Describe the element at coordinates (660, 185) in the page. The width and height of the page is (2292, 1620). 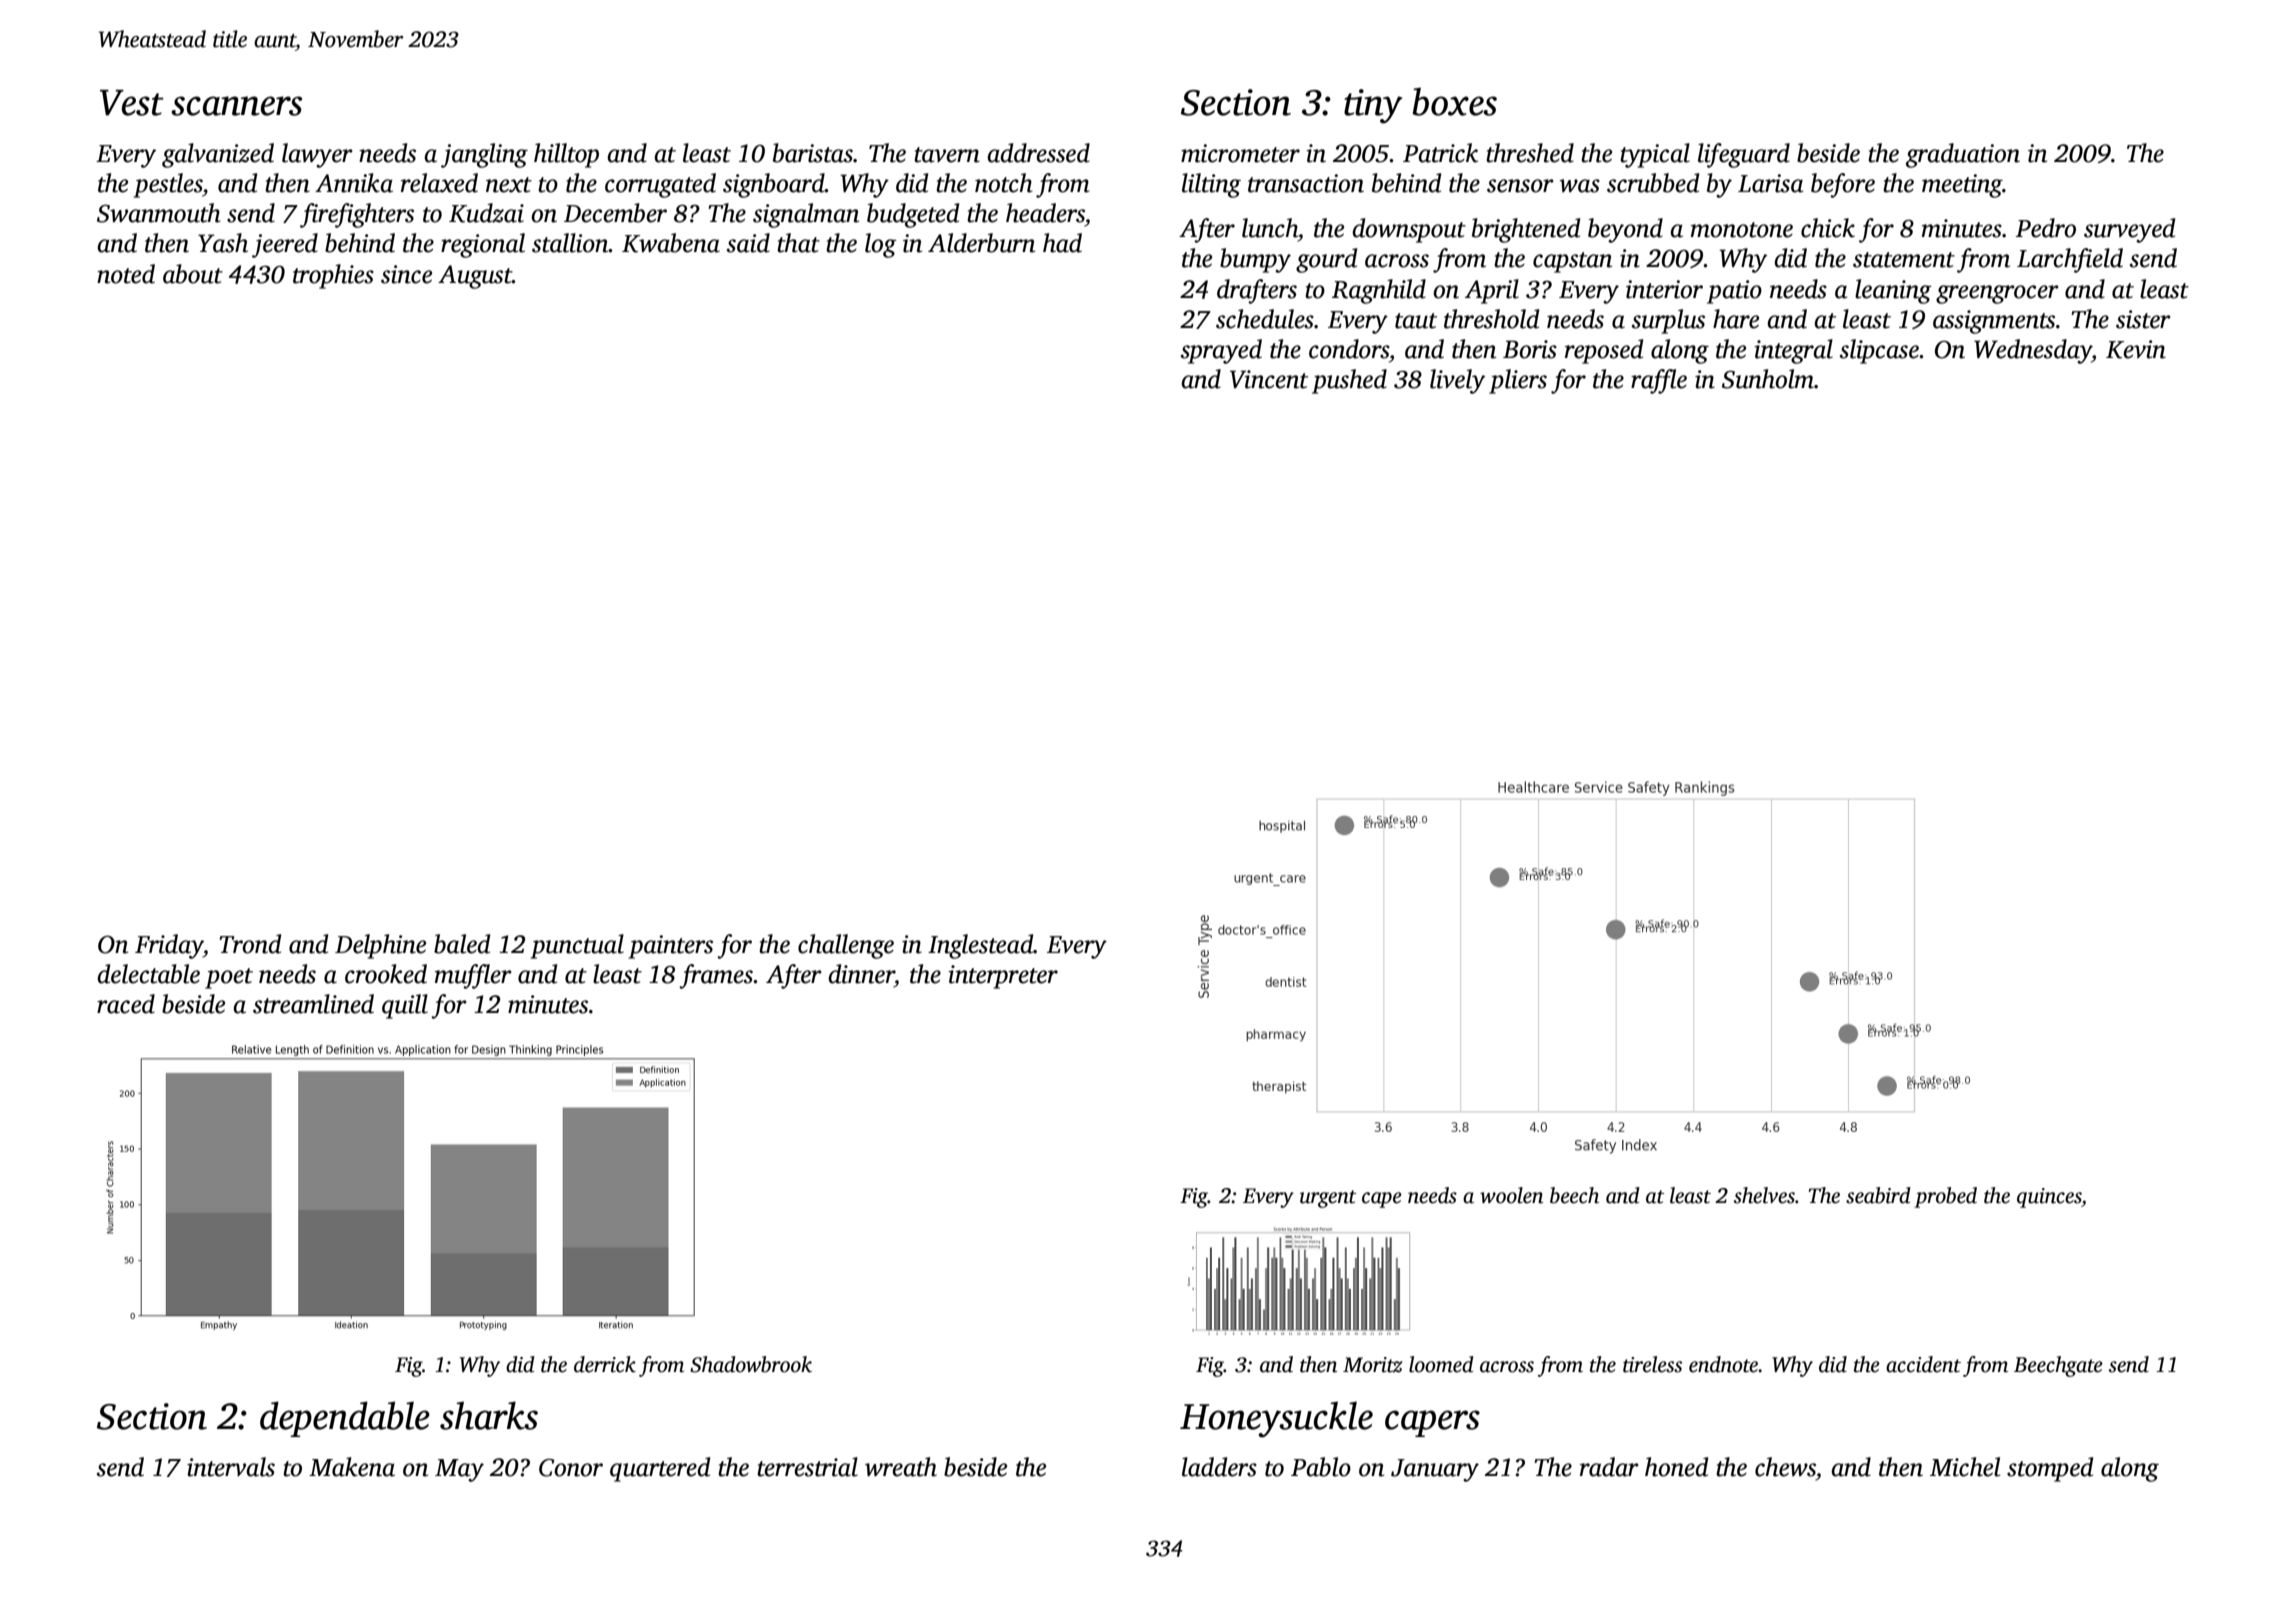
I see `corrugated` at that location.
